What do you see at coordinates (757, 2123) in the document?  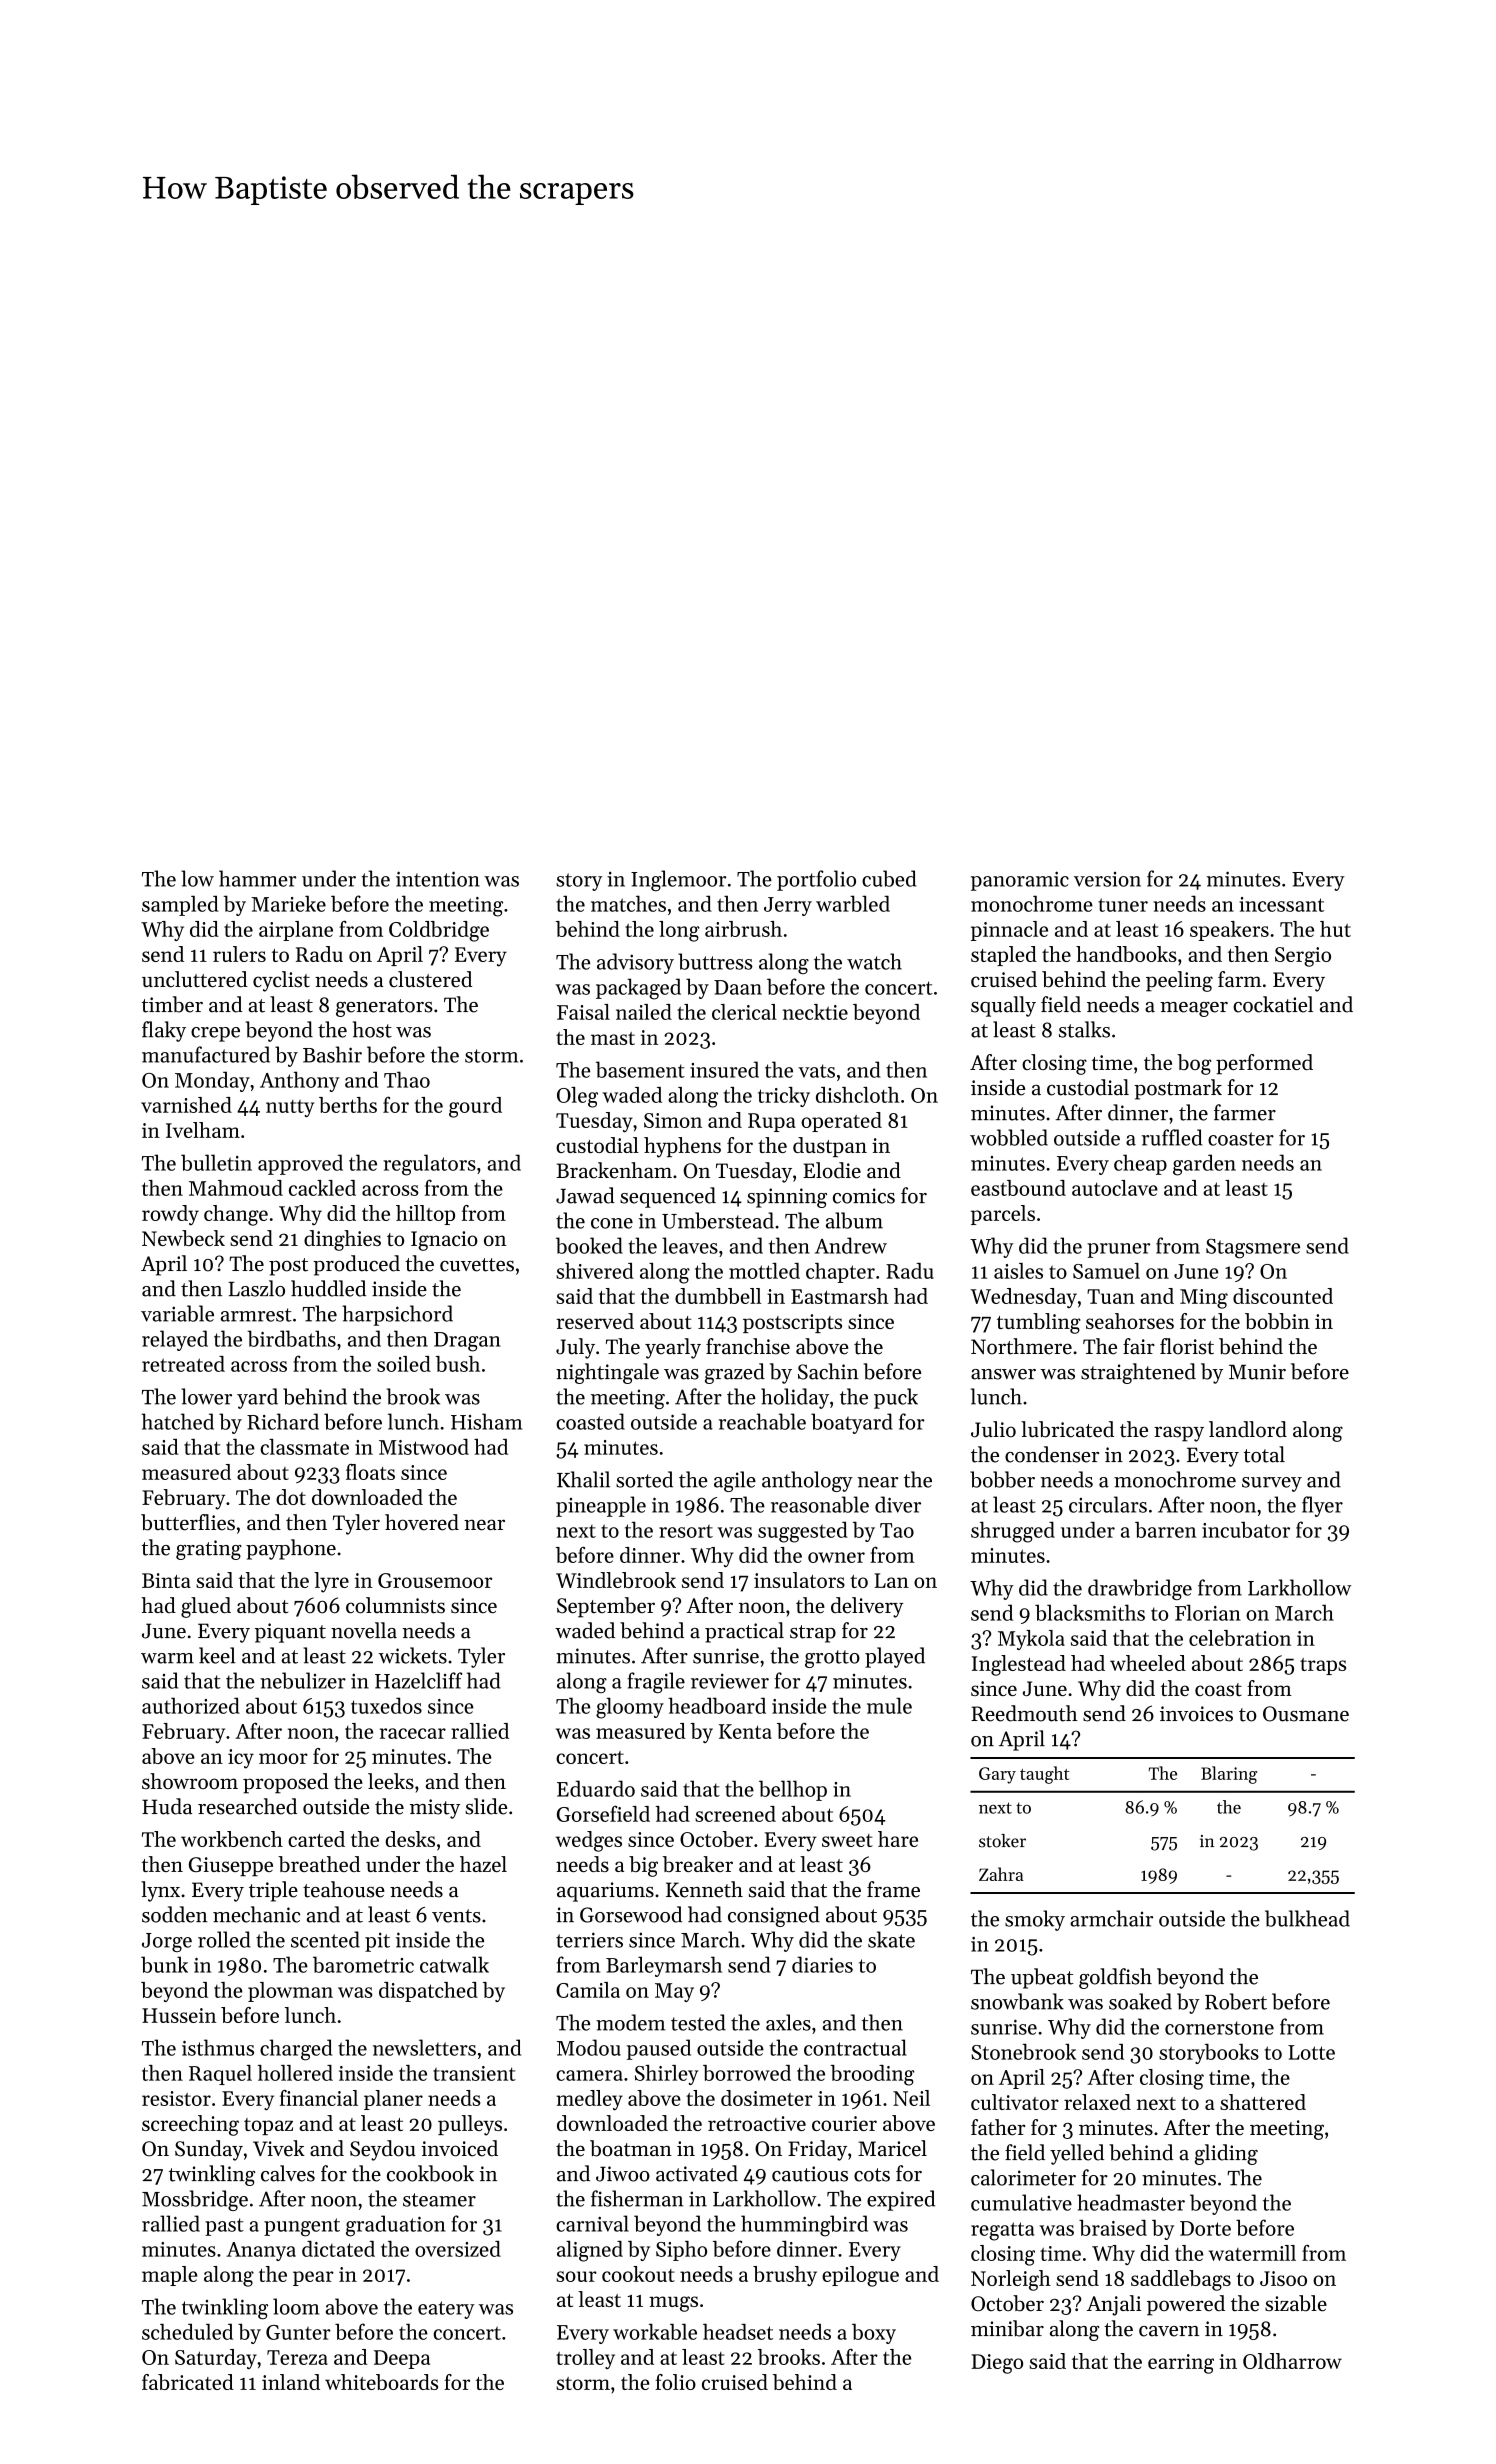 I see `retroactive` at bounding box center [757, 2123].
